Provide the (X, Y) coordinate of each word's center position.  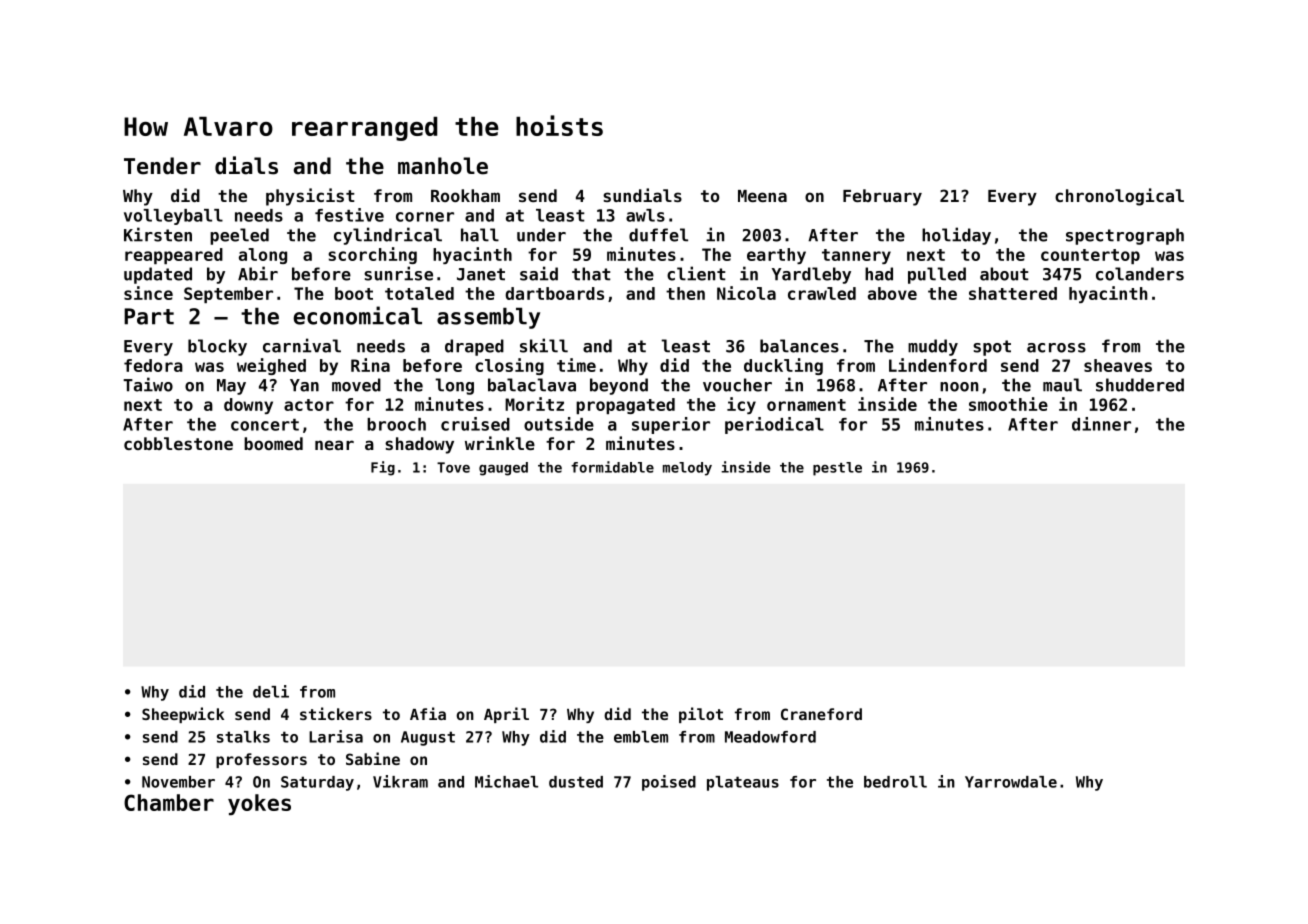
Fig (383, 468)
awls (645, 215)
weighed (271, 366)
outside (559, 424)
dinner (1101, 424)
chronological (1119, 197)
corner (425, 217)
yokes (259, 804)
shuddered (1140, 385)
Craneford (821, 714)
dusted (576, 782)
